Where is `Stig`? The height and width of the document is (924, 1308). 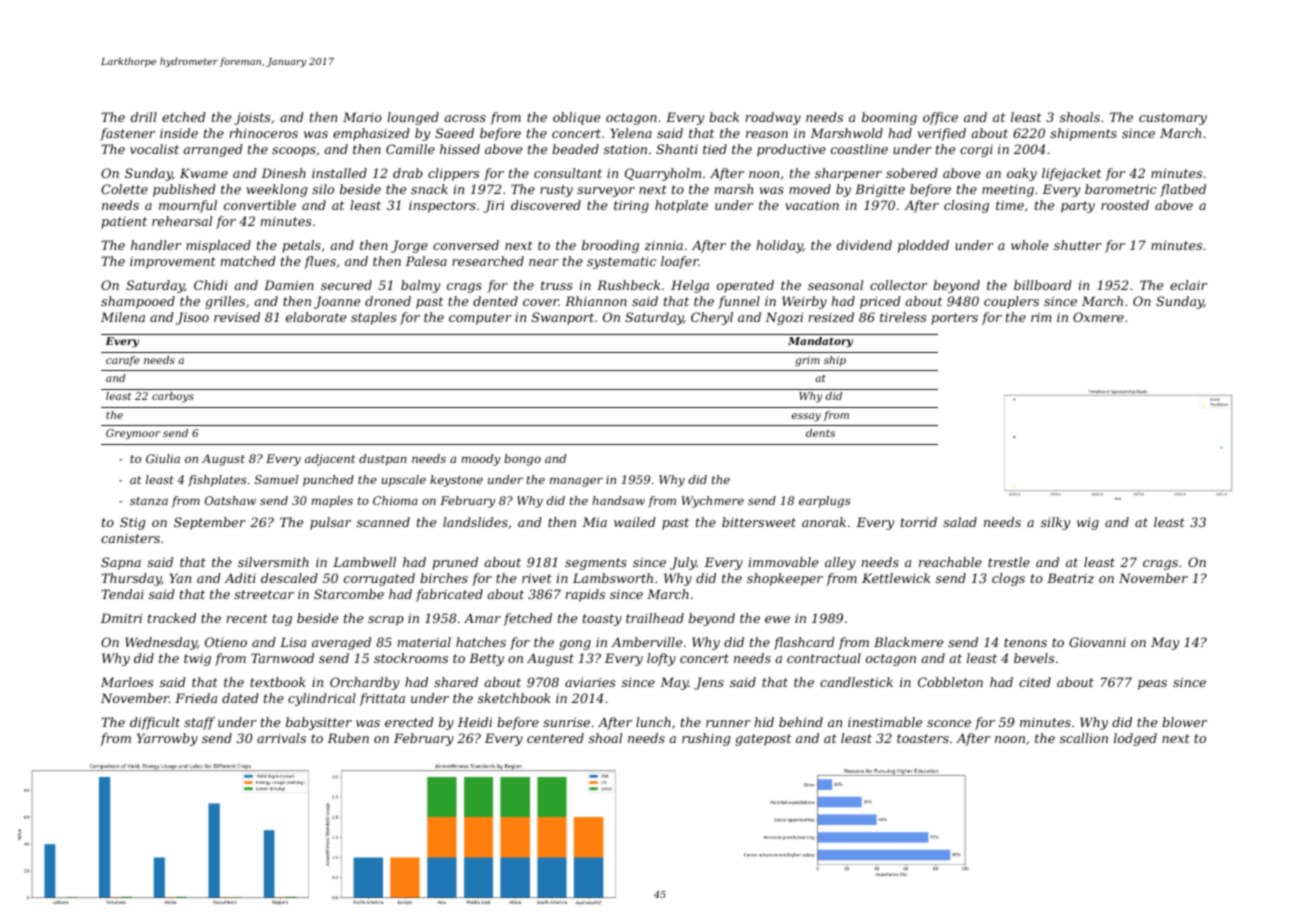 Stig is located at coordinates (132, 523).
